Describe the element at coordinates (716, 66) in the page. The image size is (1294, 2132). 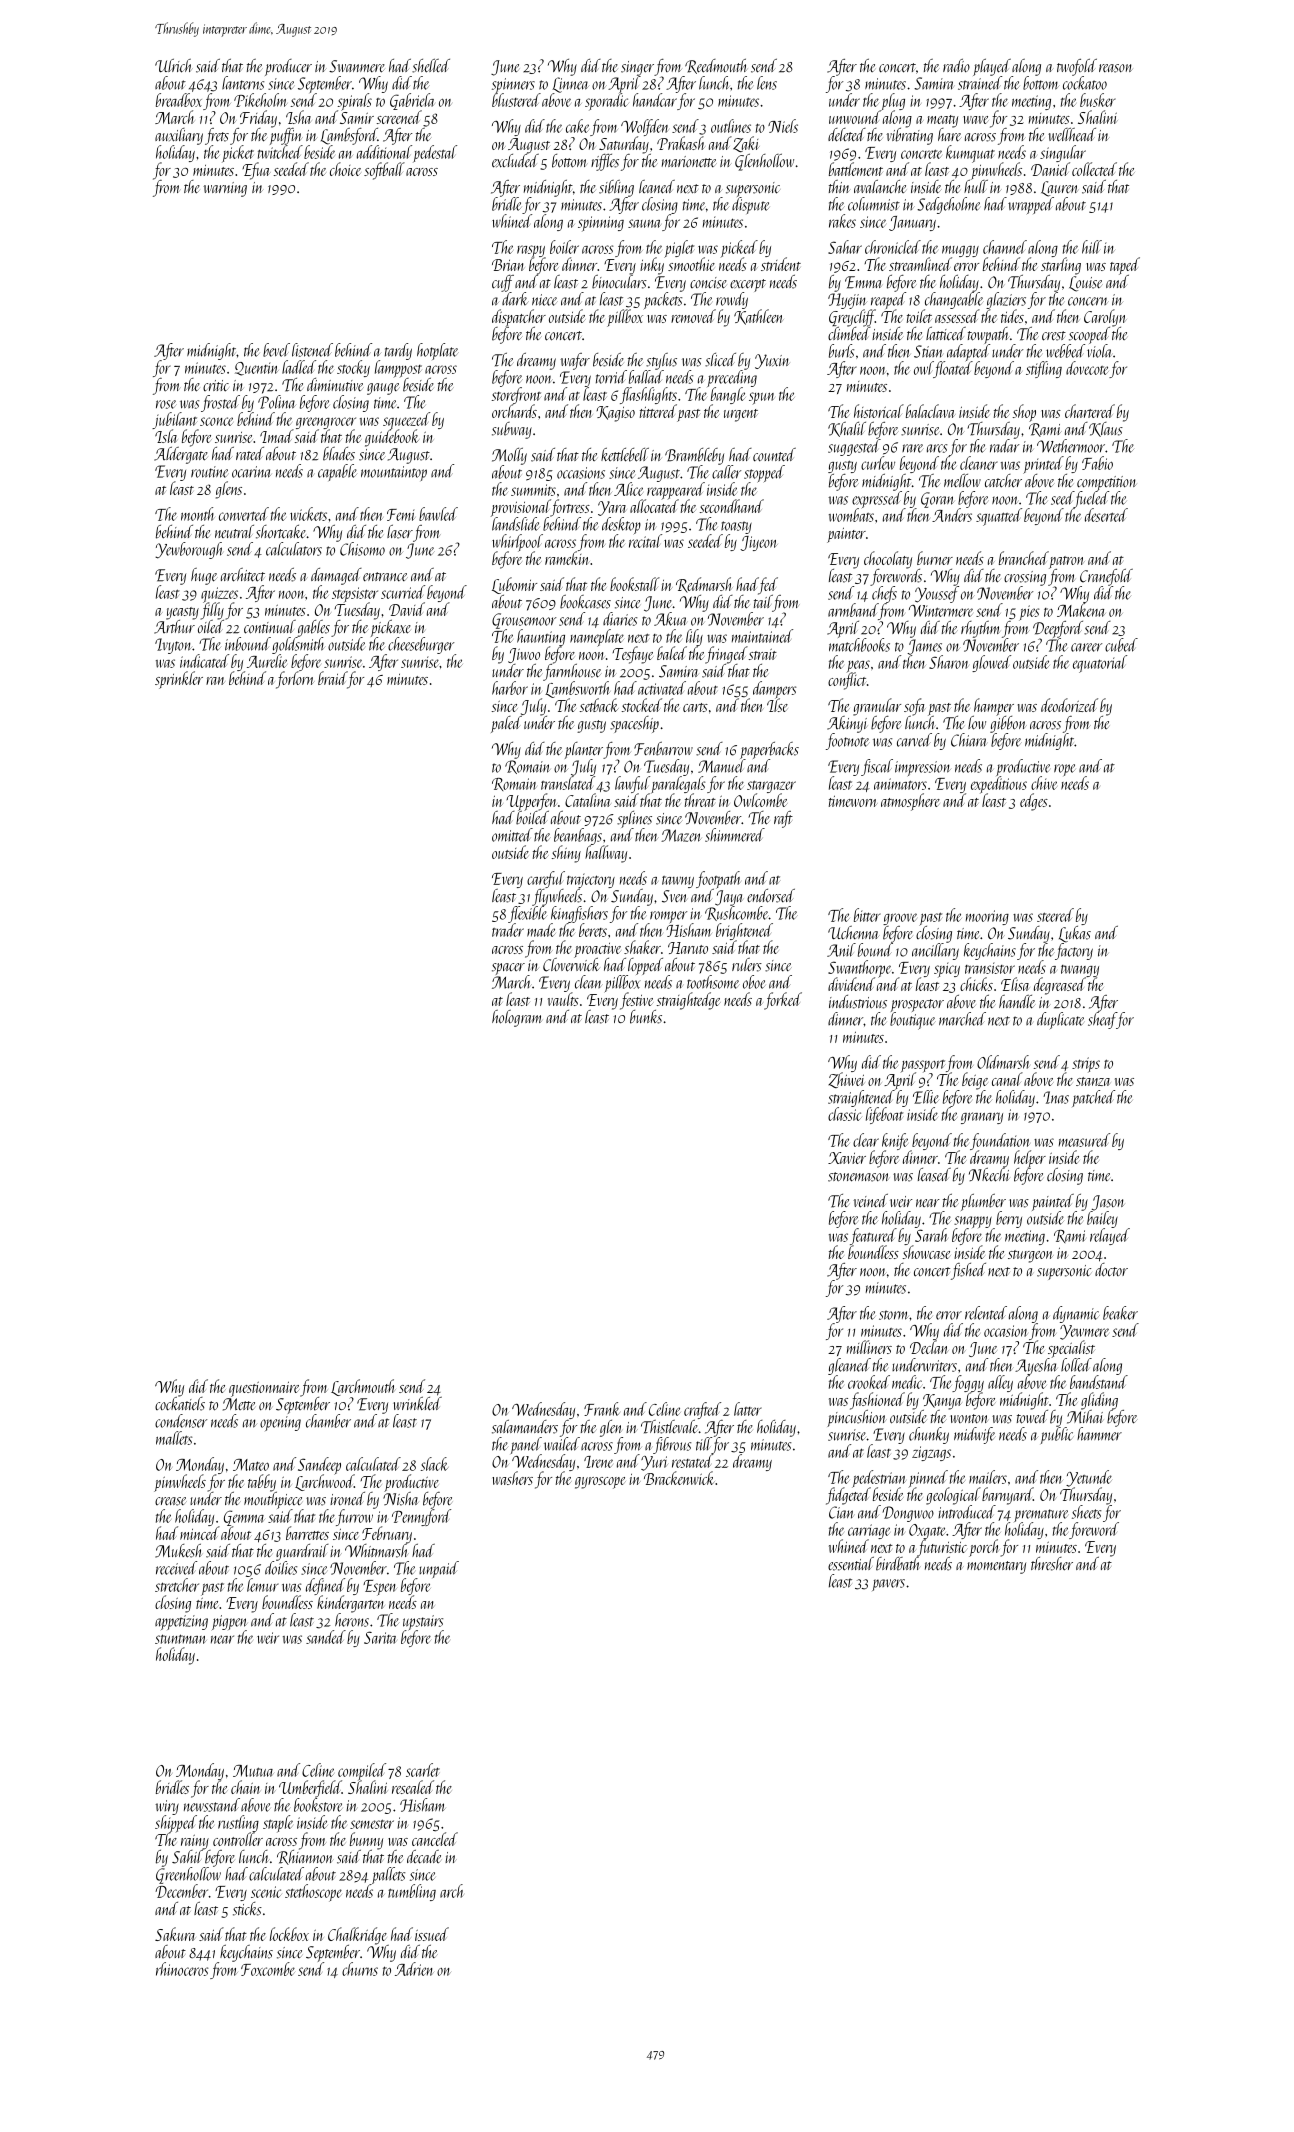
I see `Reedmouth` at that location.
